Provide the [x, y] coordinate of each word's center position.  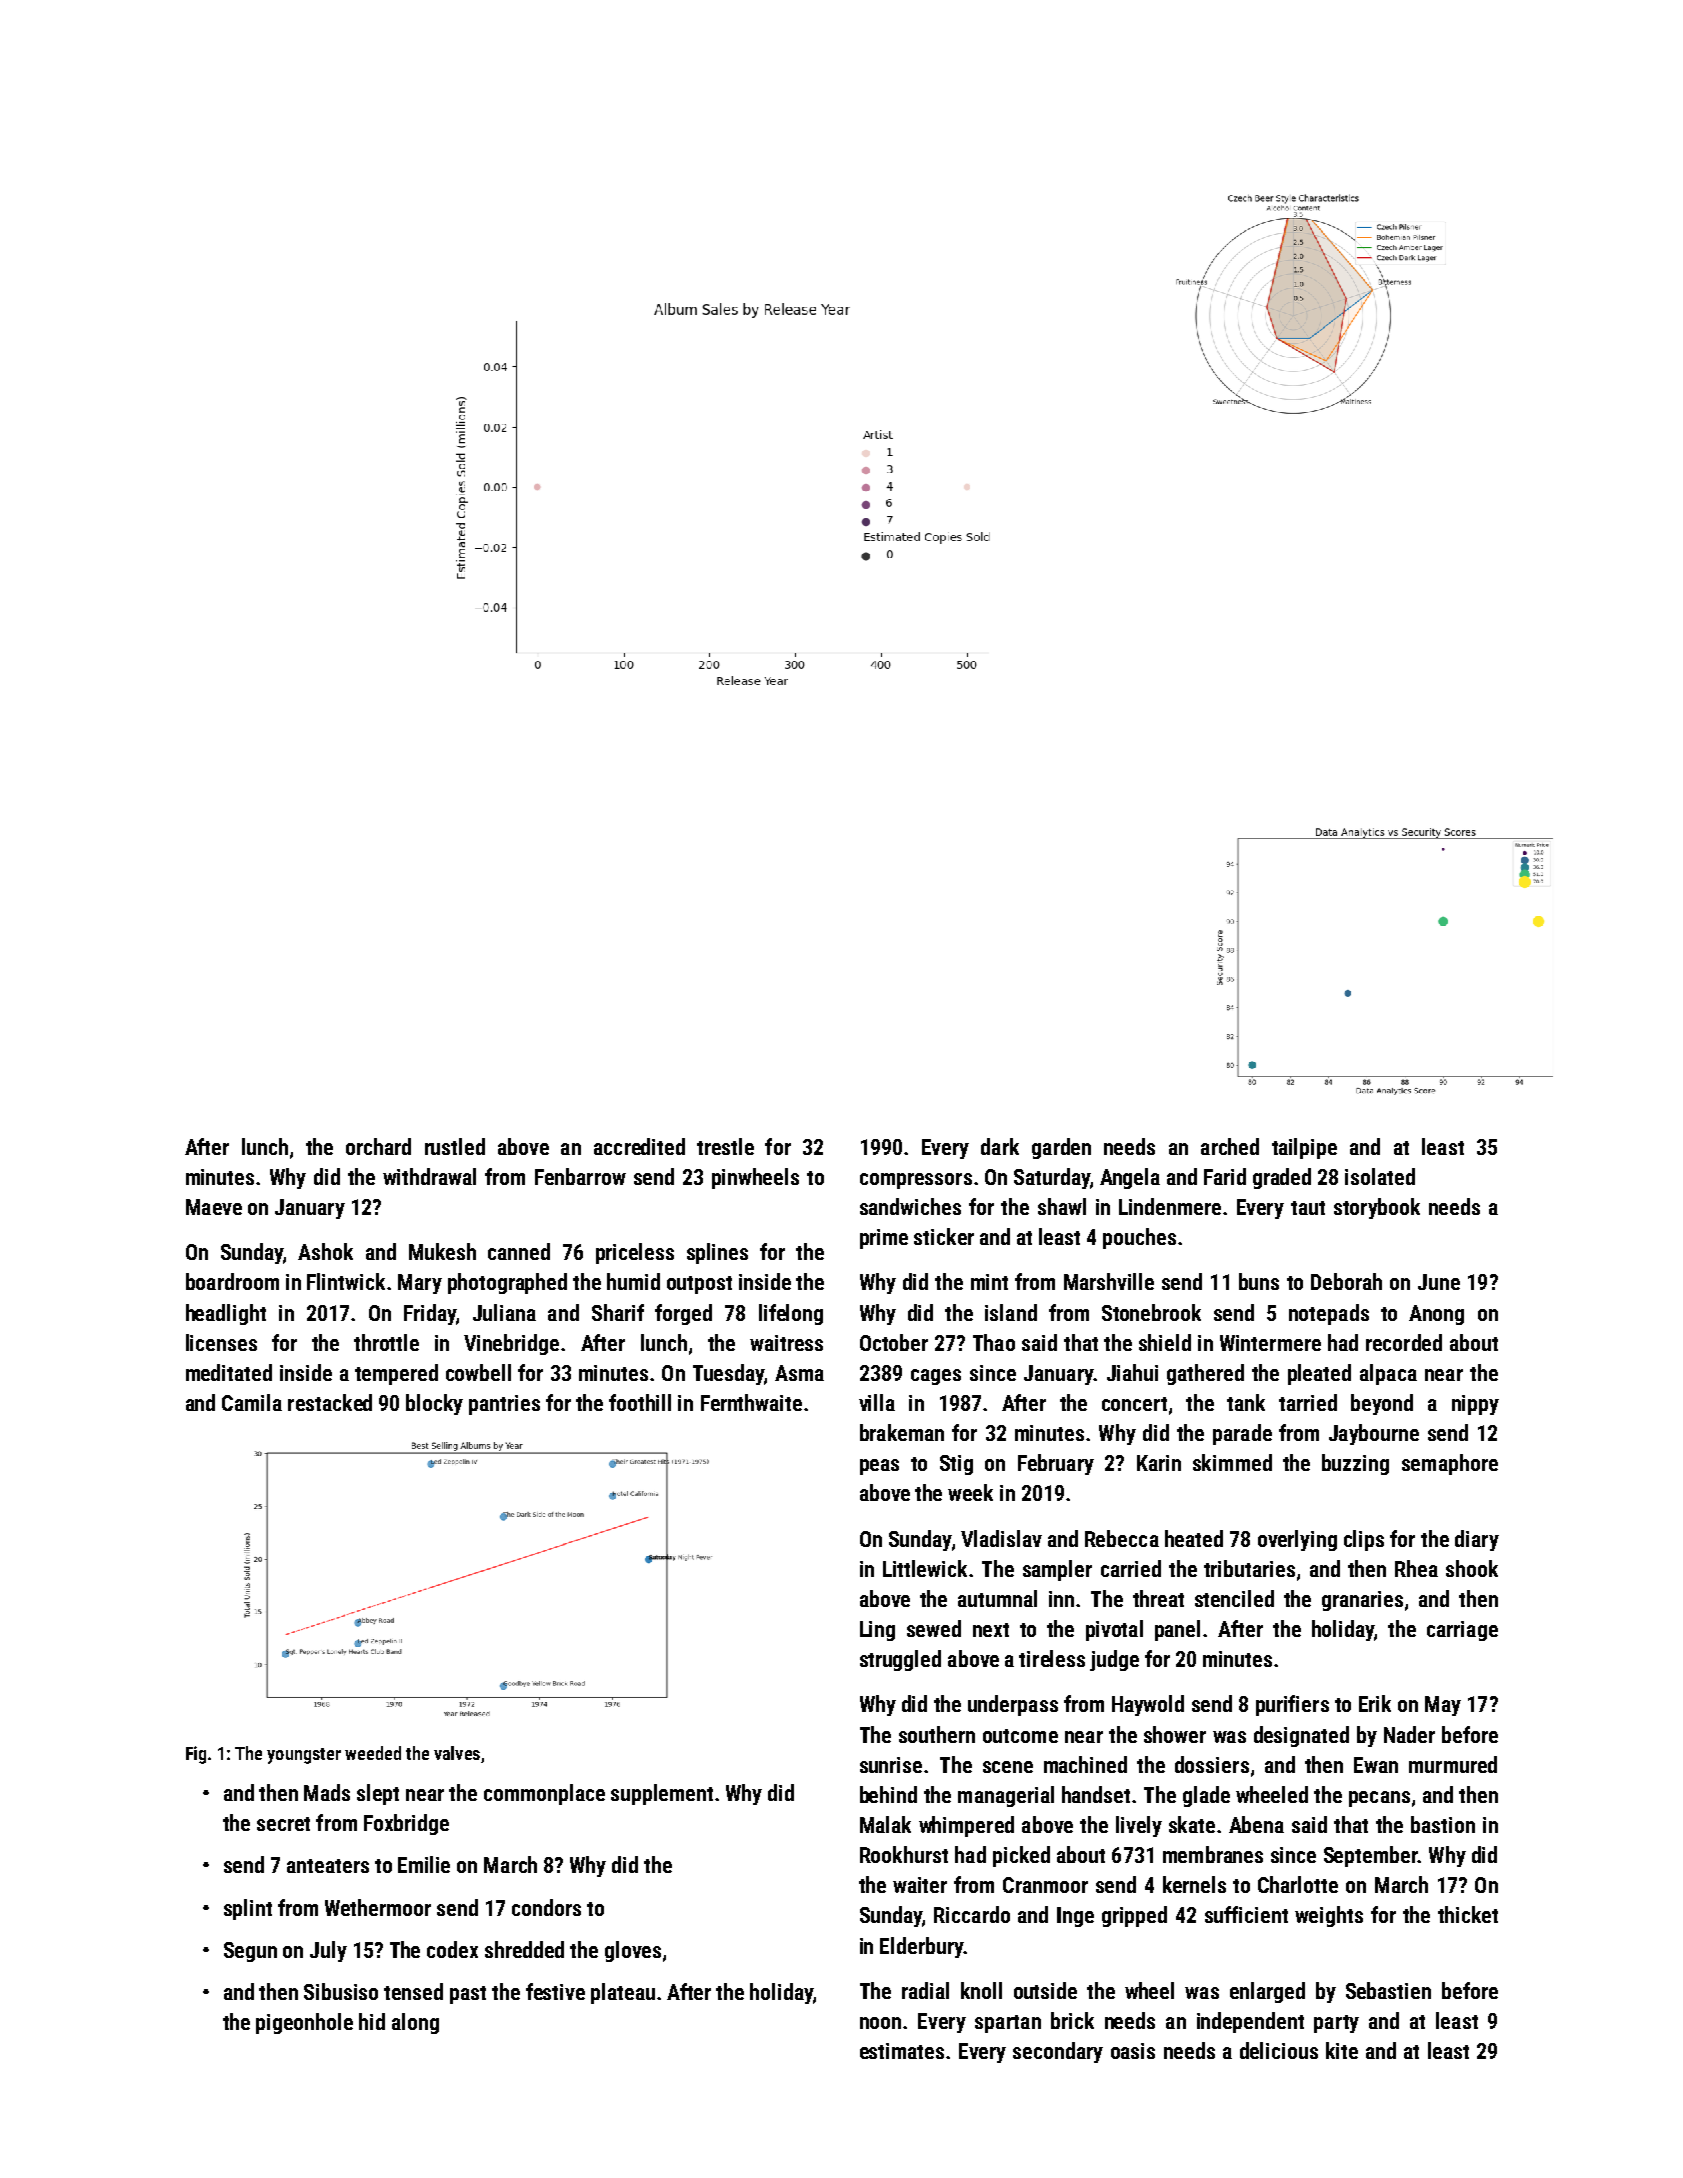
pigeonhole [304, 2023]
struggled [900, 1660]
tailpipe [1304, 1148]
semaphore [1450, 1464]
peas [879, 1467]
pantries [504, 1405]
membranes [1213, 1854]
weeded [373, 1753]
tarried [1308, 1402]
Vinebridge [511, 1344]
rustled [455, 1146]
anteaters [328, 1866]
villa [877, 1402]
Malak [885, 1824]
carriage [1462, 1631]
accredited [639, 1146]
